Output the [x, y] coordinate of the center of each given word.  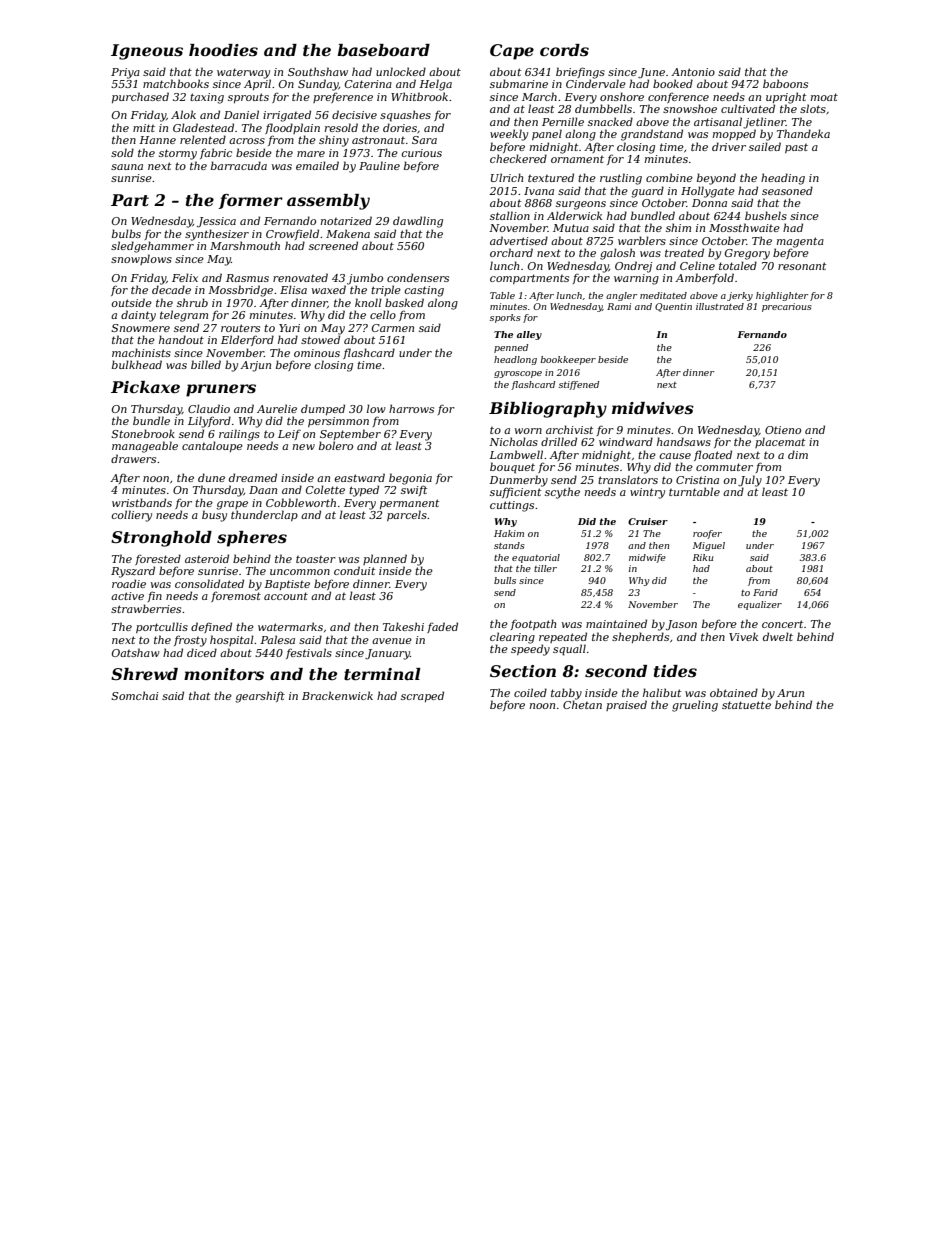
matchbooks [176, 83]
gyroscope [518, 374]
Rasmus [247, 278]
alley [529, 335]
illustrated [720, 306]
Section [523, 671]
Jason [681, 625]
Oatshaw [136, 652]
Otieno [783, 430]
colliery [131, 516]
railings [239, 435]
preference [343, 98]
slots [813, 108]
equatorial [536, 558]
